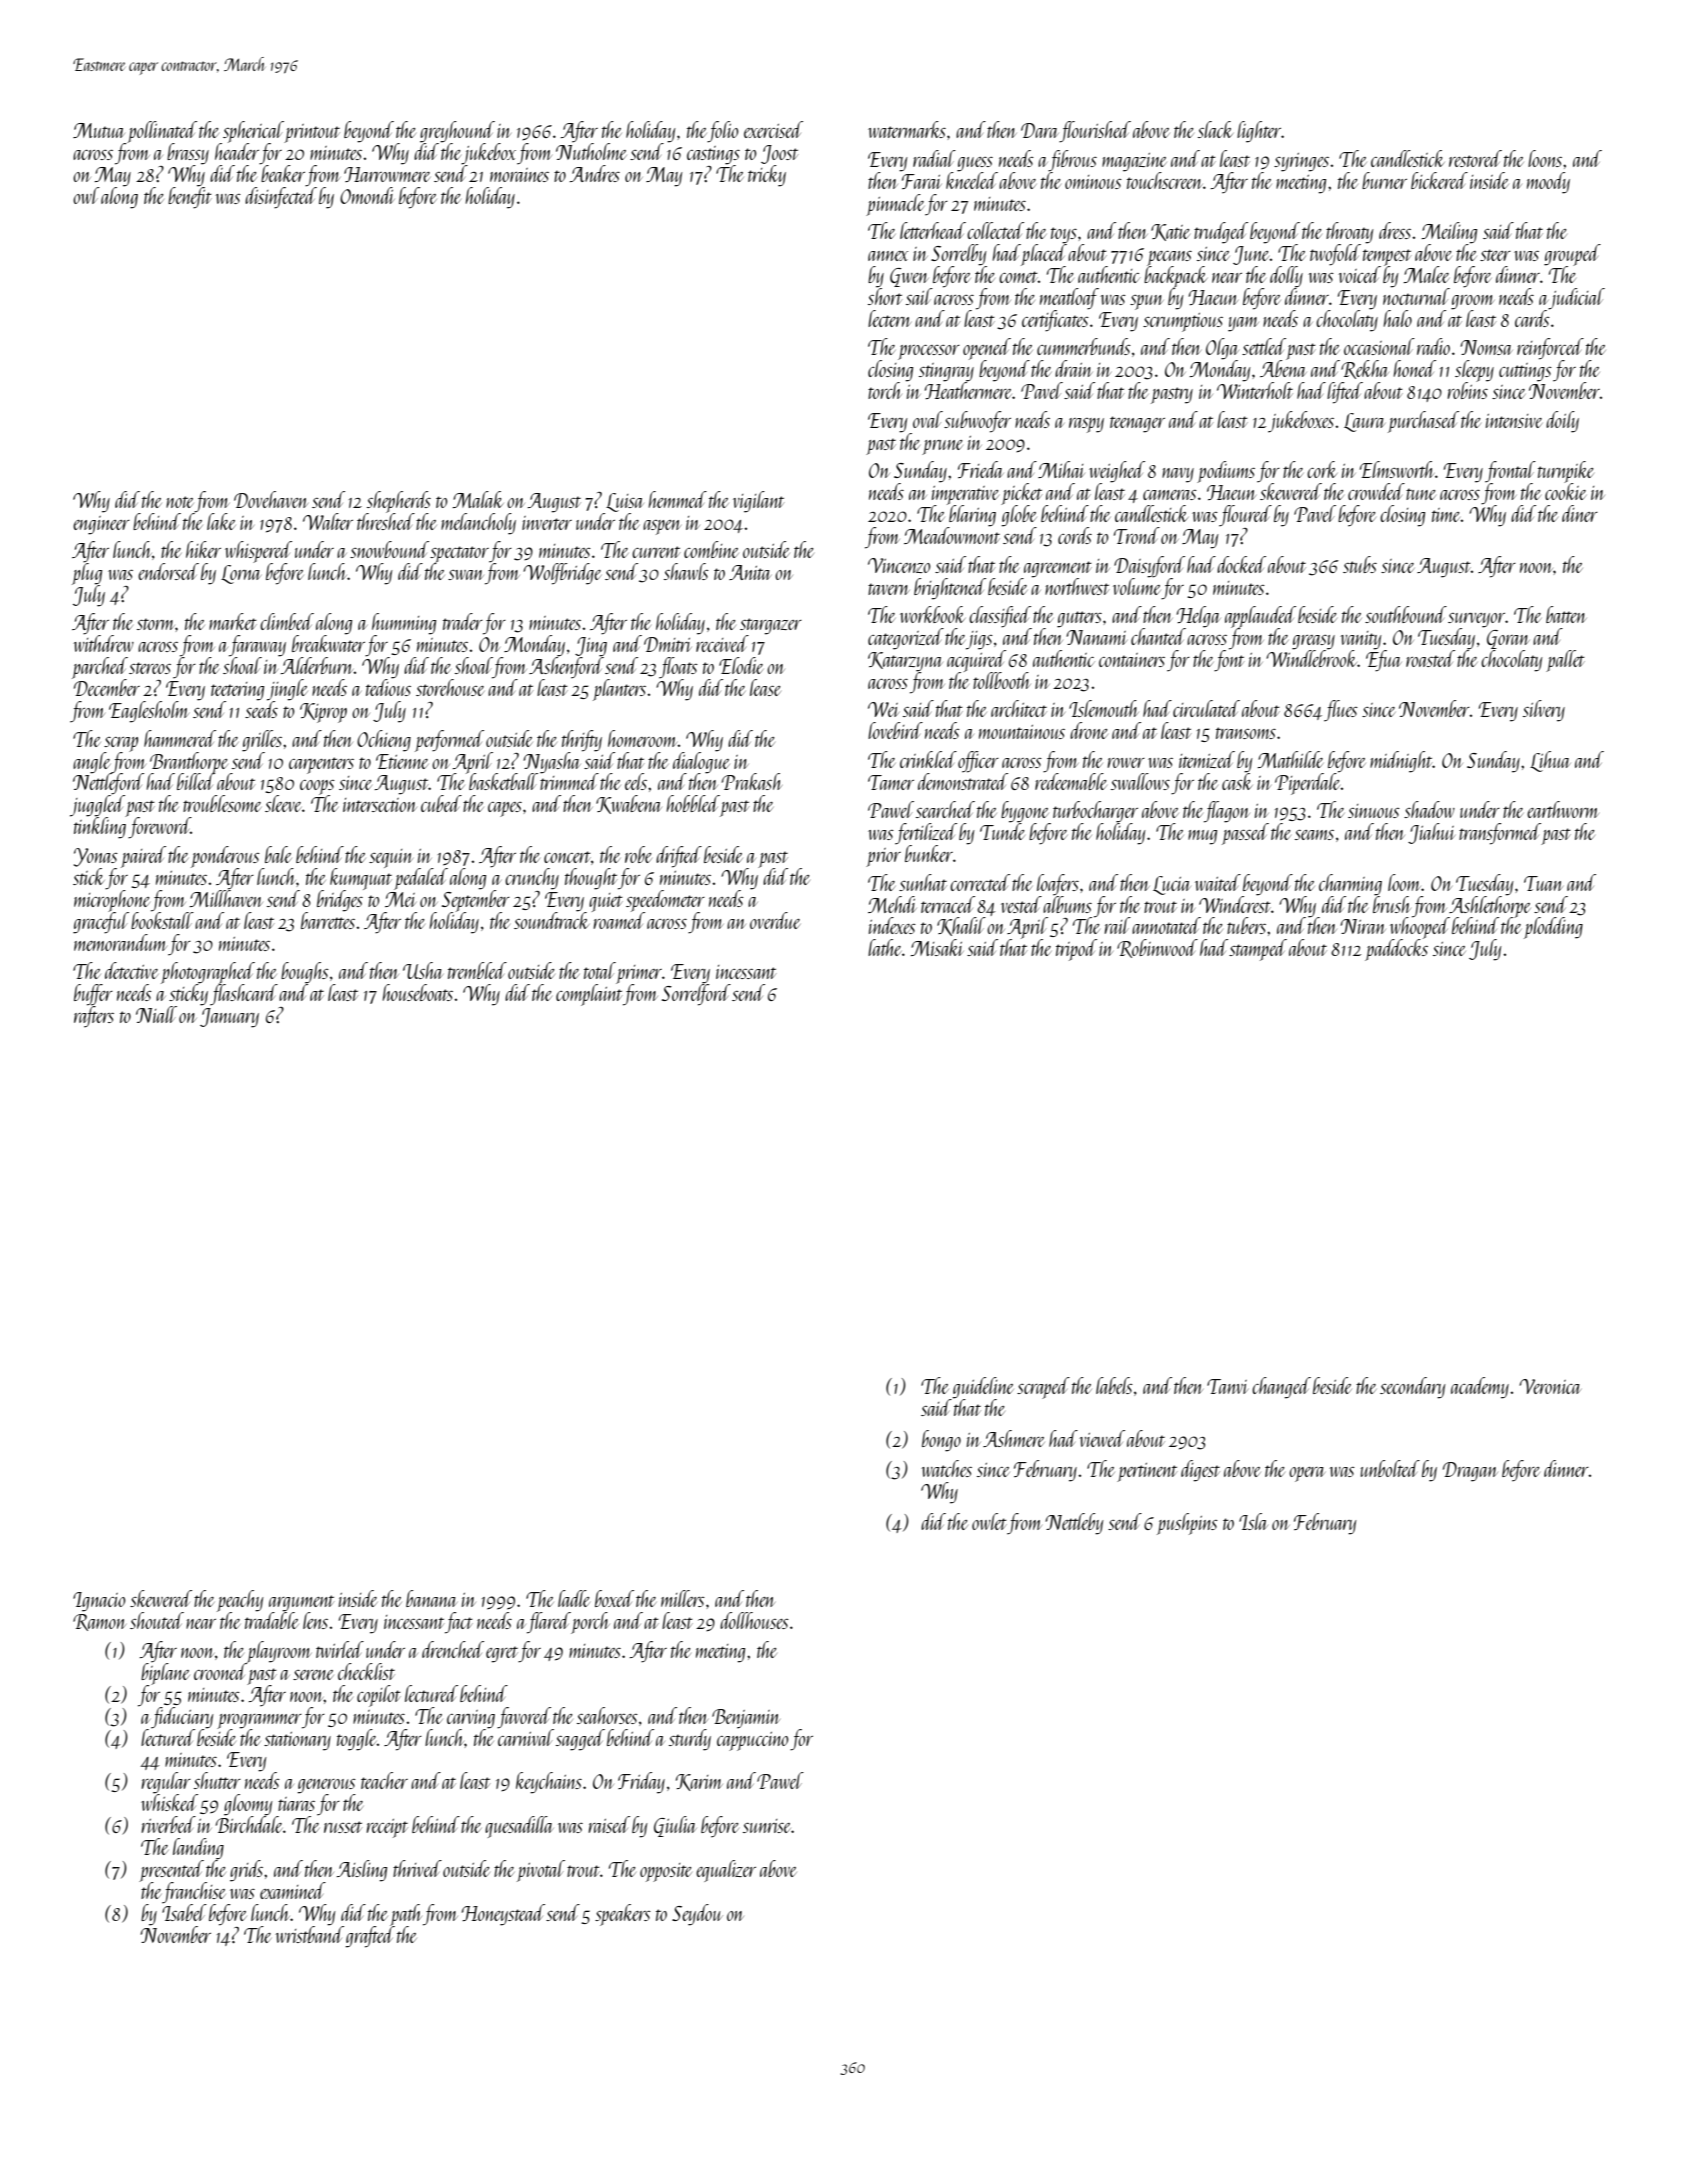  Describe the element at coordinates (1114, 1385) in the screenshot. I see `labels` at that location.
